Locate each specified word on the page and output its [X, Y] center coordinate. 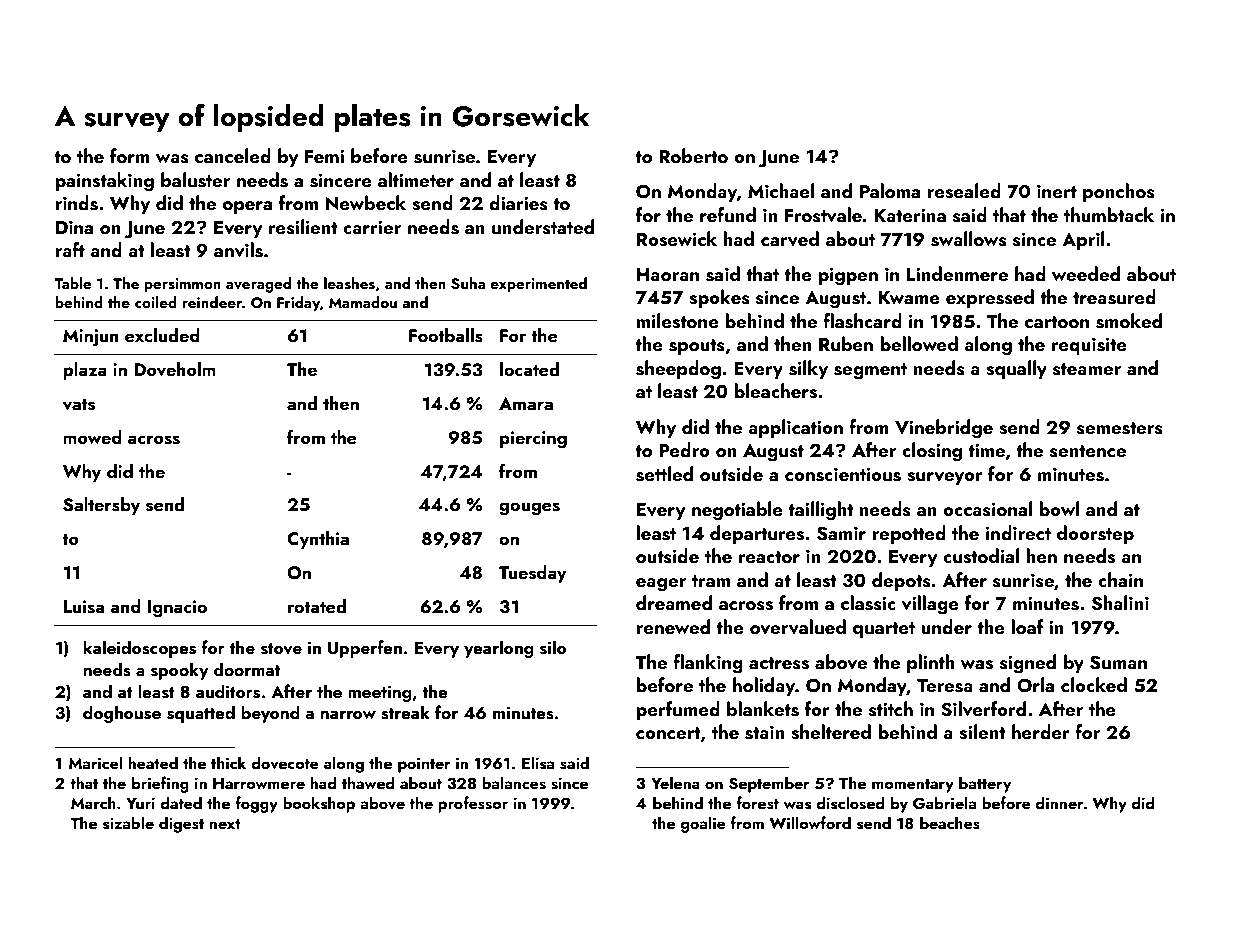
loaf [1027, 626]
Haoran [668, 274]
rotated [317, 606]
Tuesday [533, 574]
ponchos [1119, 192]
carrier [372, 227]
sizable [128, 823]
